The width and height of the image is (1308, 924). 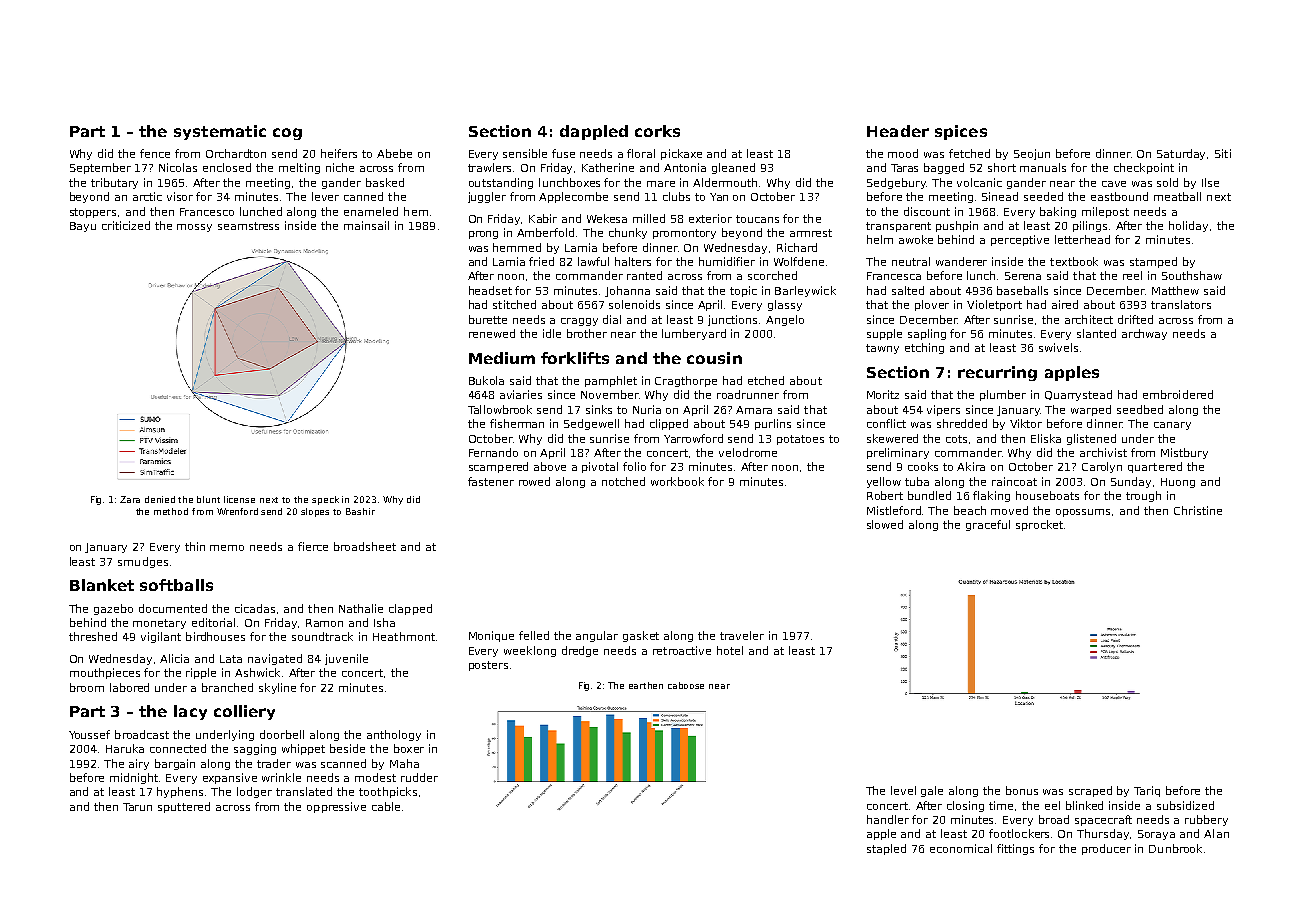 What do you see at coordinates (1177, 196) in the image?
I see `meatball` at bounding box center [1177, 196].
